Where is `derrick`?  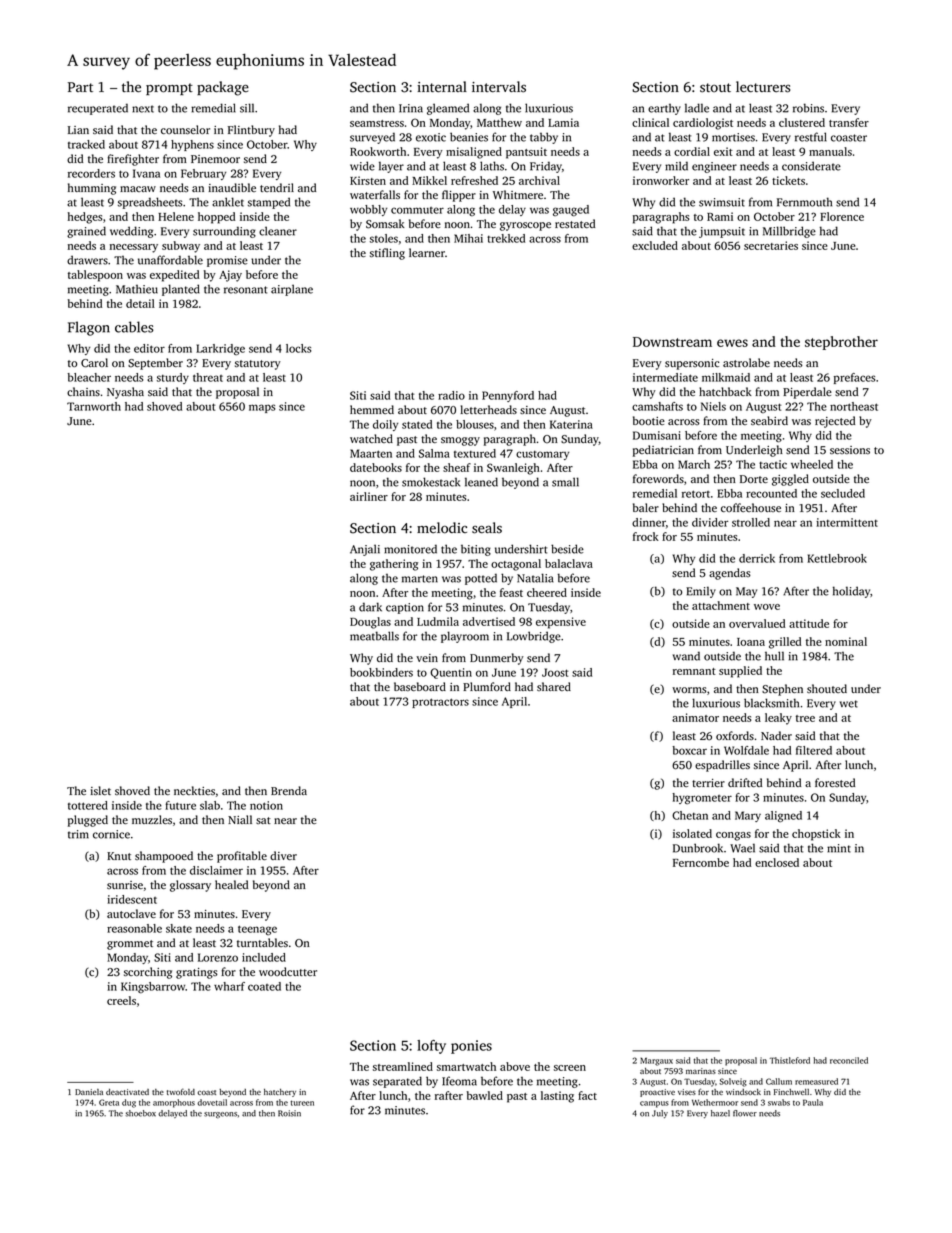 derrick is located at coordinates (757, 558).
